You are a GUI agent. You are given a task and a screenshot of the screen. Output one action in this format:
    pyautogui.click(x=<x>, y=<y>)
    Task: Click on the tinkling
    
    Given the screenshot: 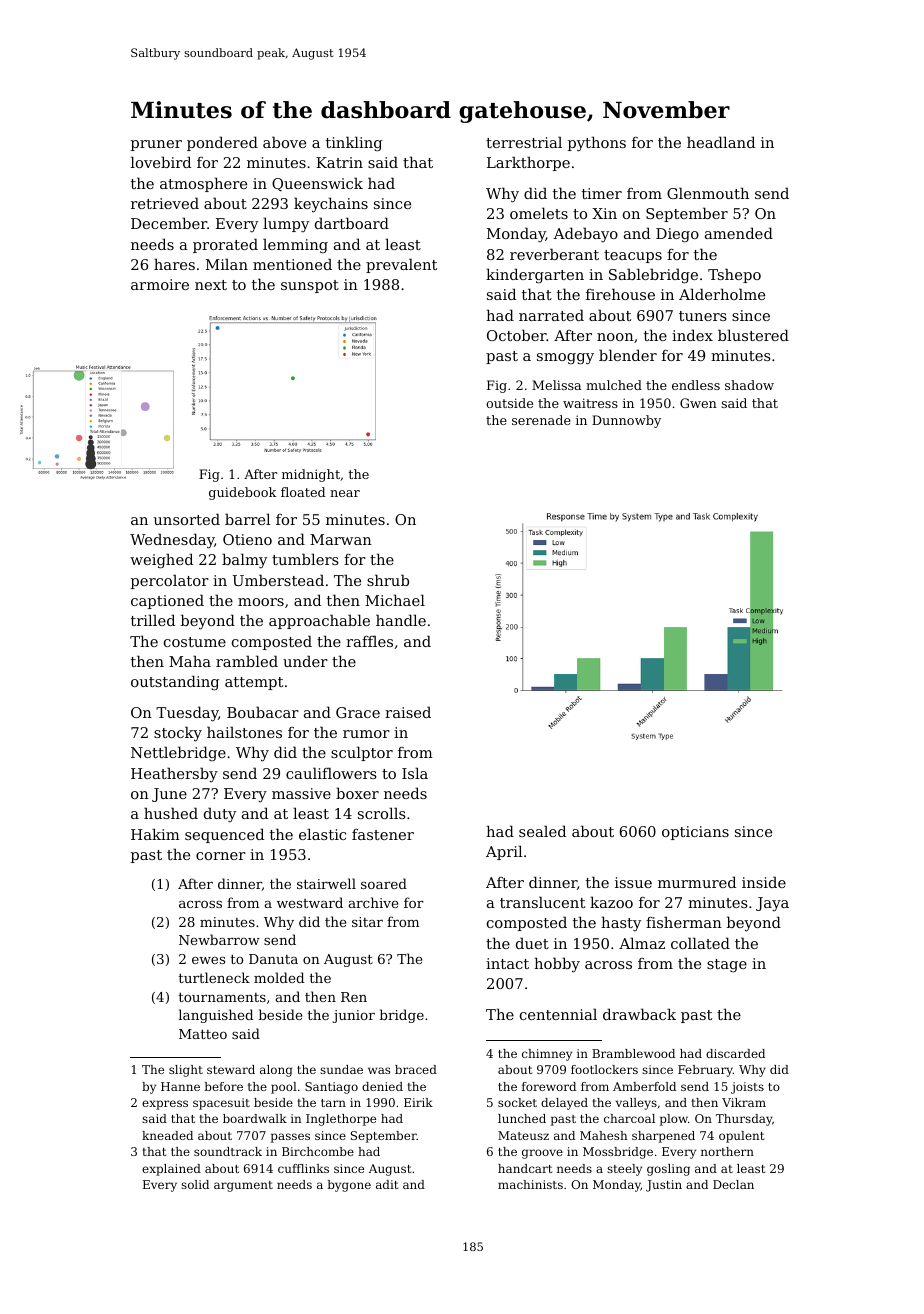 What is the action you would take?
    pyautogui.click(x=354, y=144)
